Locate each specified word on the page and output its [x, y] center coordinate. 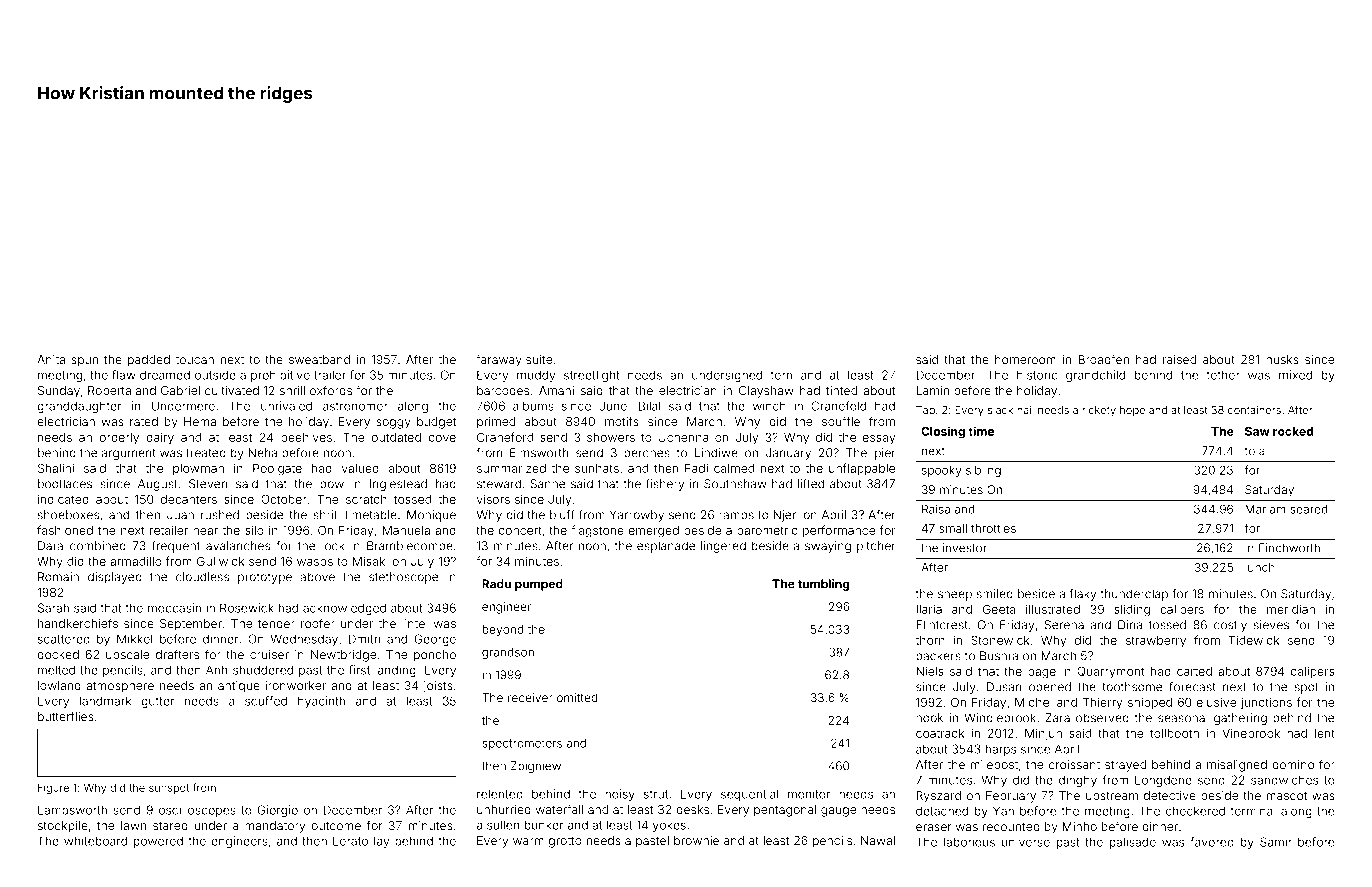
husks [1282, 359]
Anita [51, 359]
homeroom [1025, 359]
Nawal [878, 840]
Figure [53, 788]
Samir [1276, 842]
